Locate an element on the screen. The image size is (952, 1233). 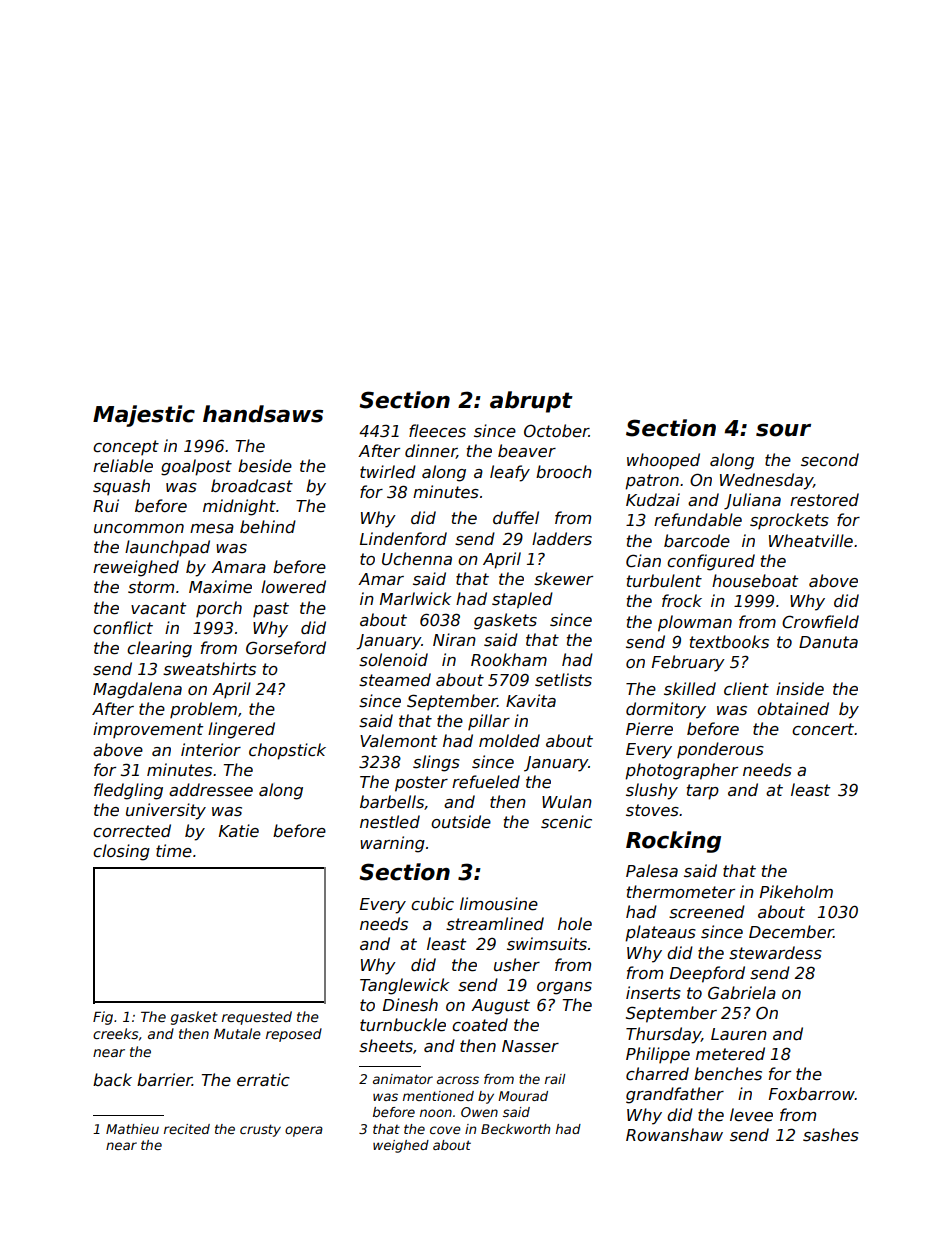
hole is located at coordinates (575, 923).
